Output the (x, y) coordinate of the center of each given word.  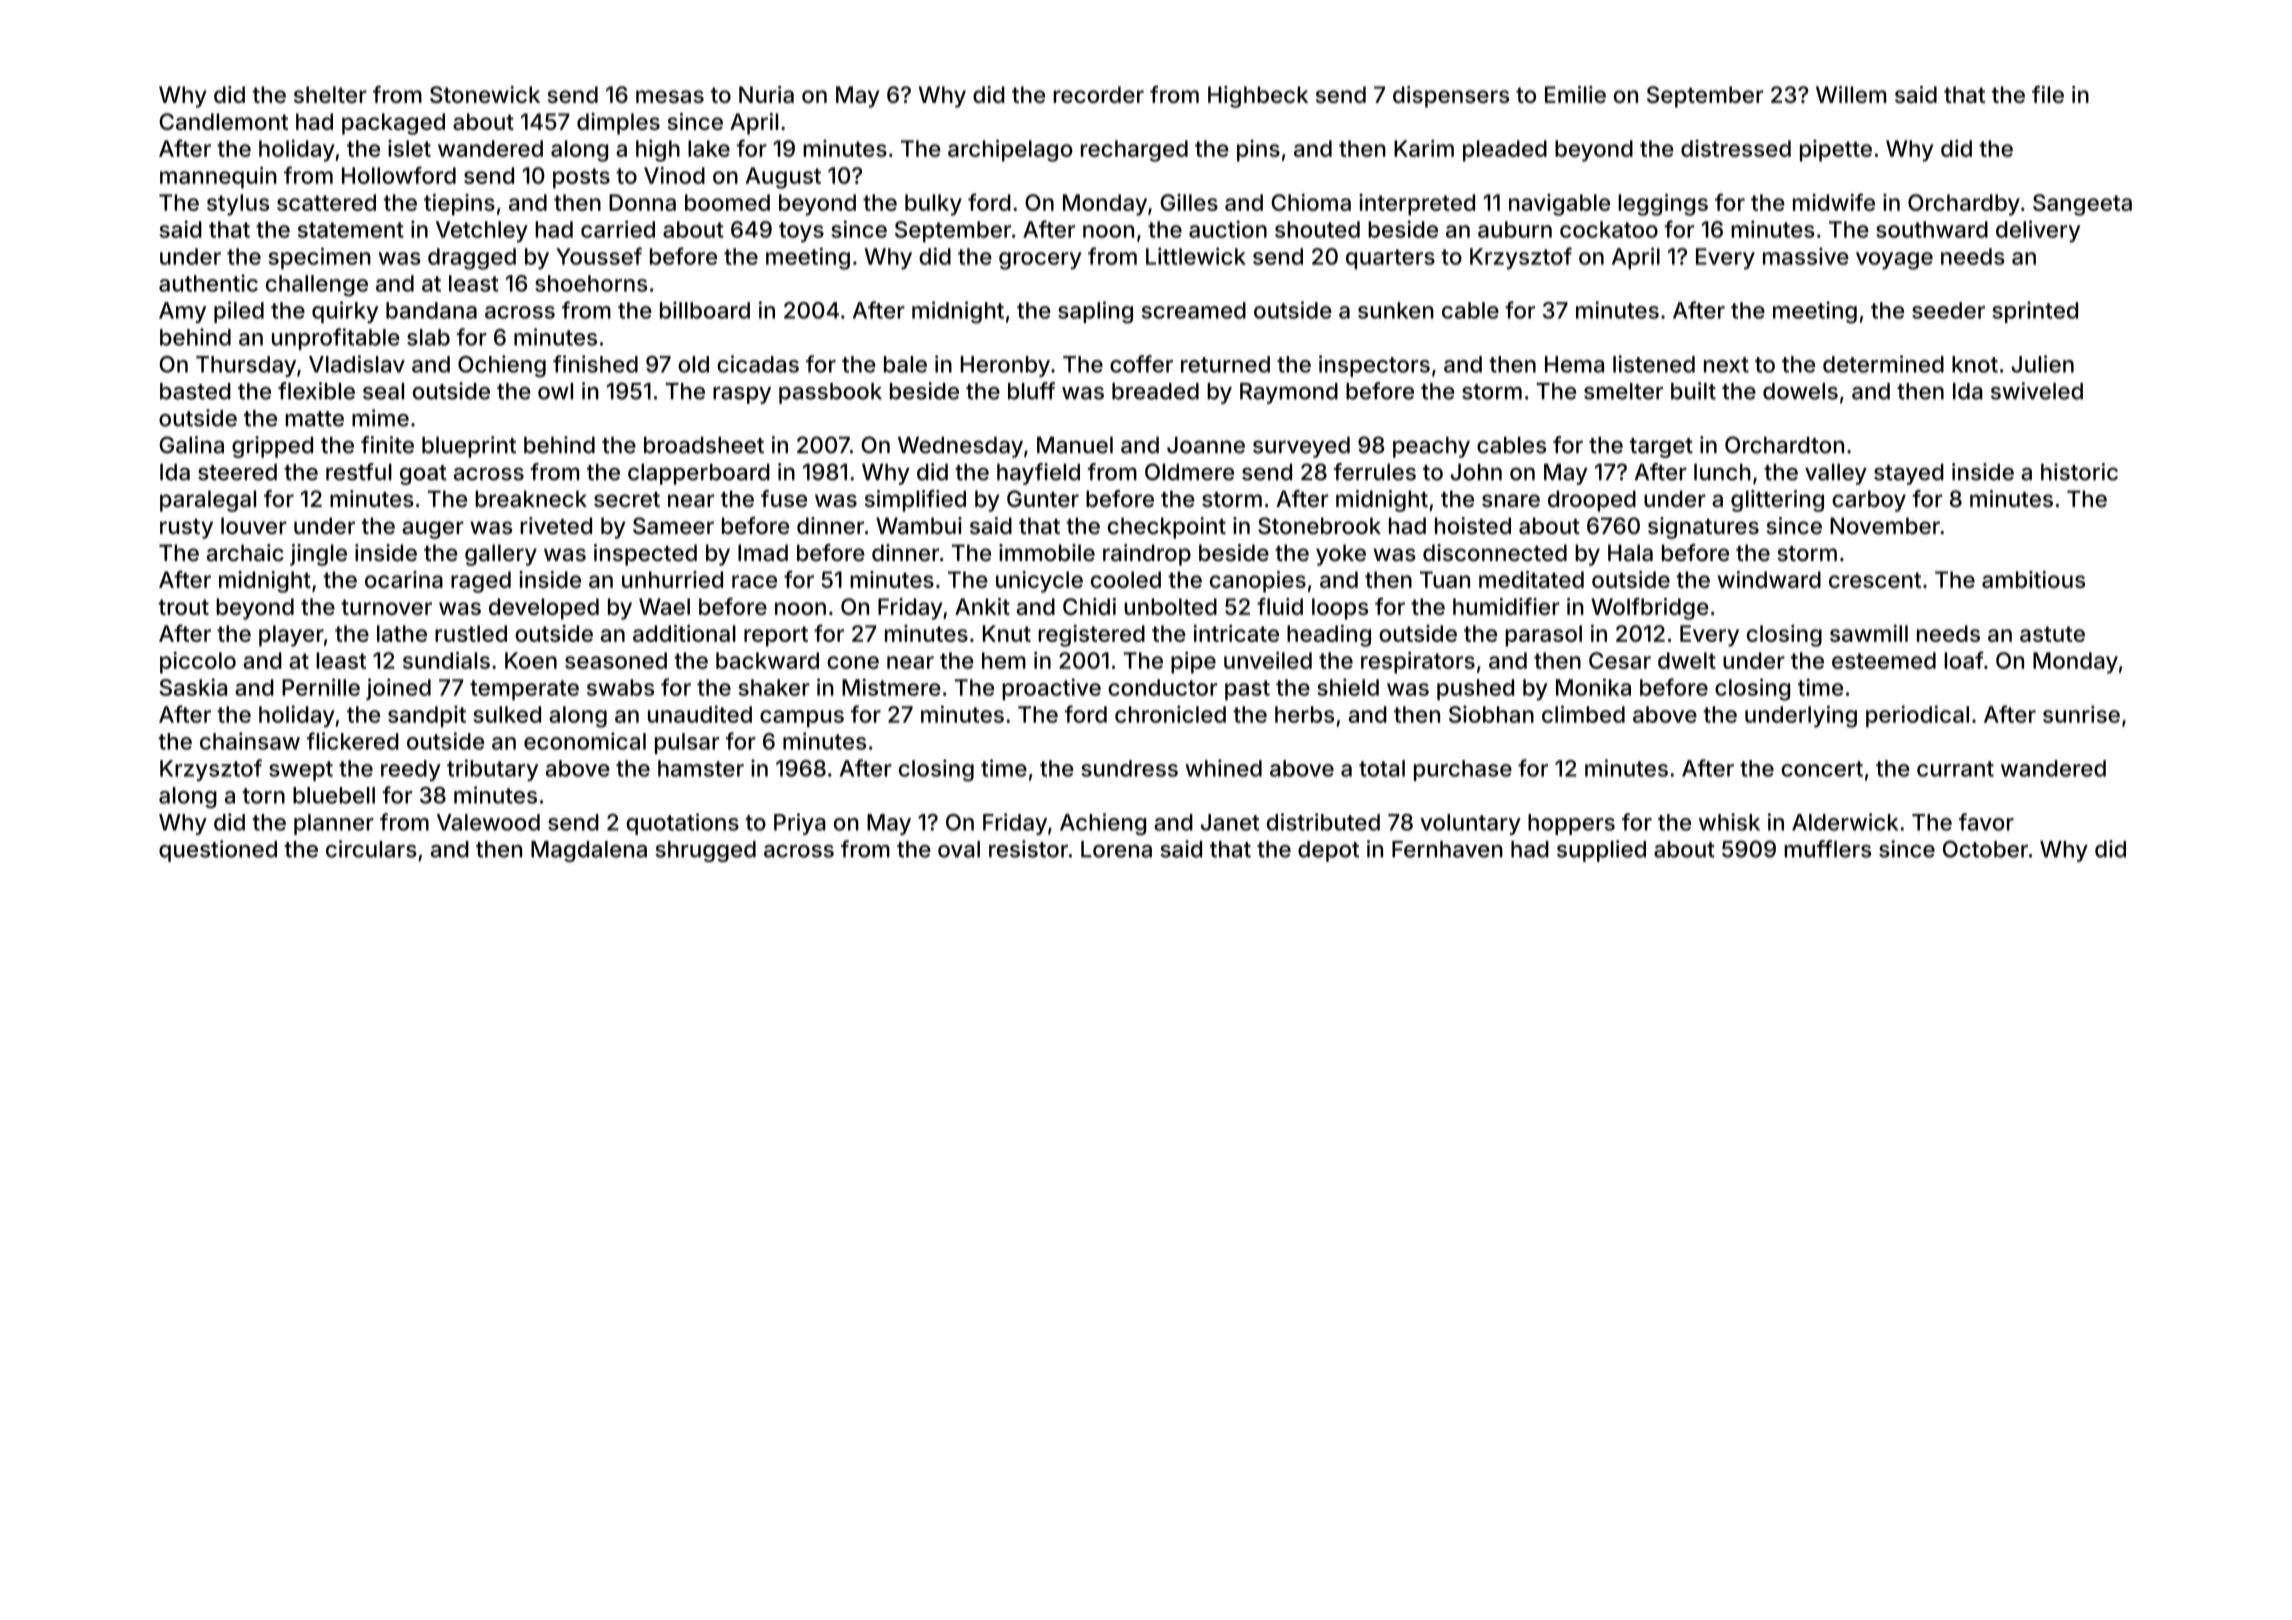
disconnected (1495, 553)
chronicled (1170, 714)
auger (433, 530)
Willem (1851, 94)
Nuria (766, 94)
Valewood (488, 822)
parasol (1543, 636)
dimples (618, 124)
